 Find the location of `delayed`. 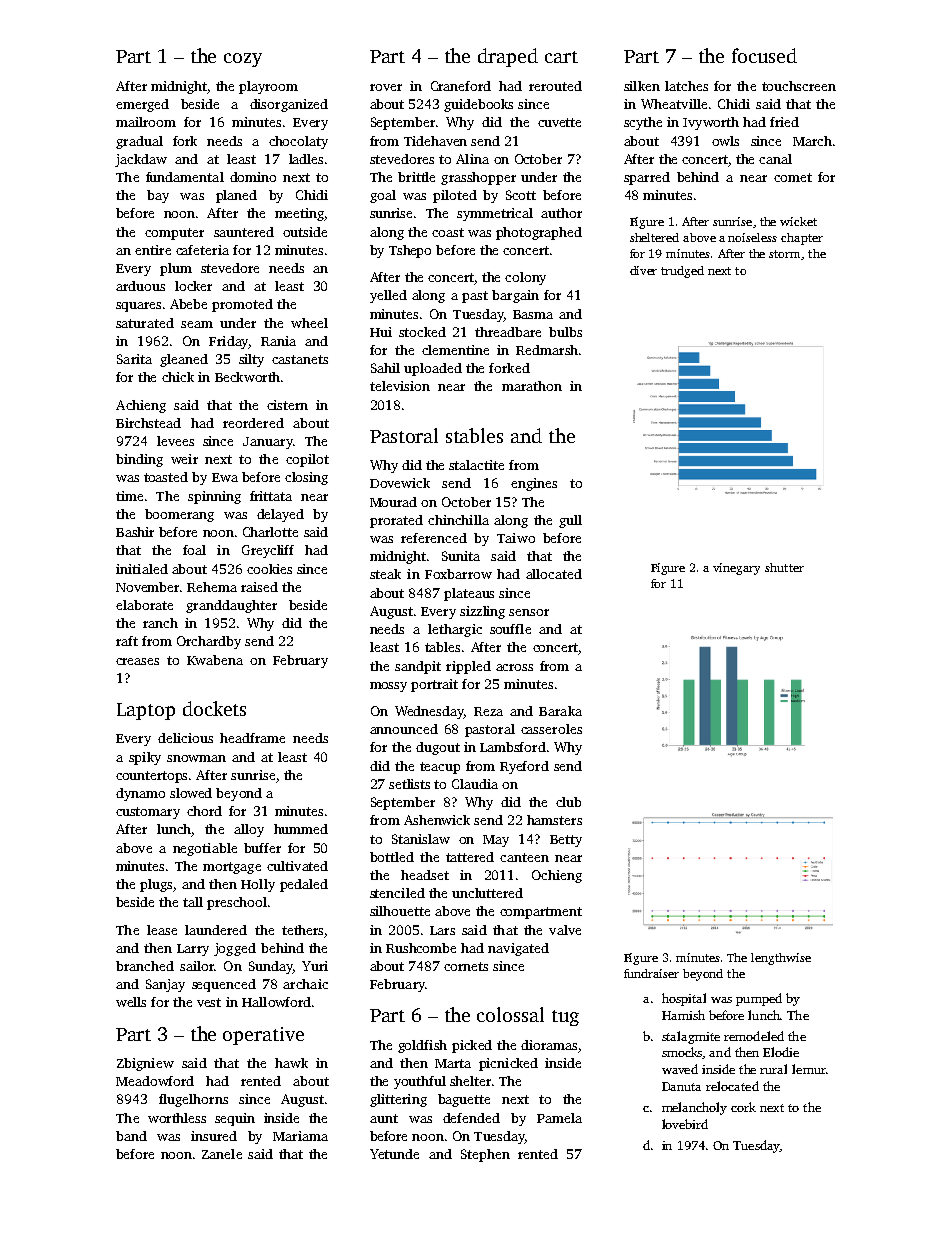

delayed is located at coordinates (280, 515).
